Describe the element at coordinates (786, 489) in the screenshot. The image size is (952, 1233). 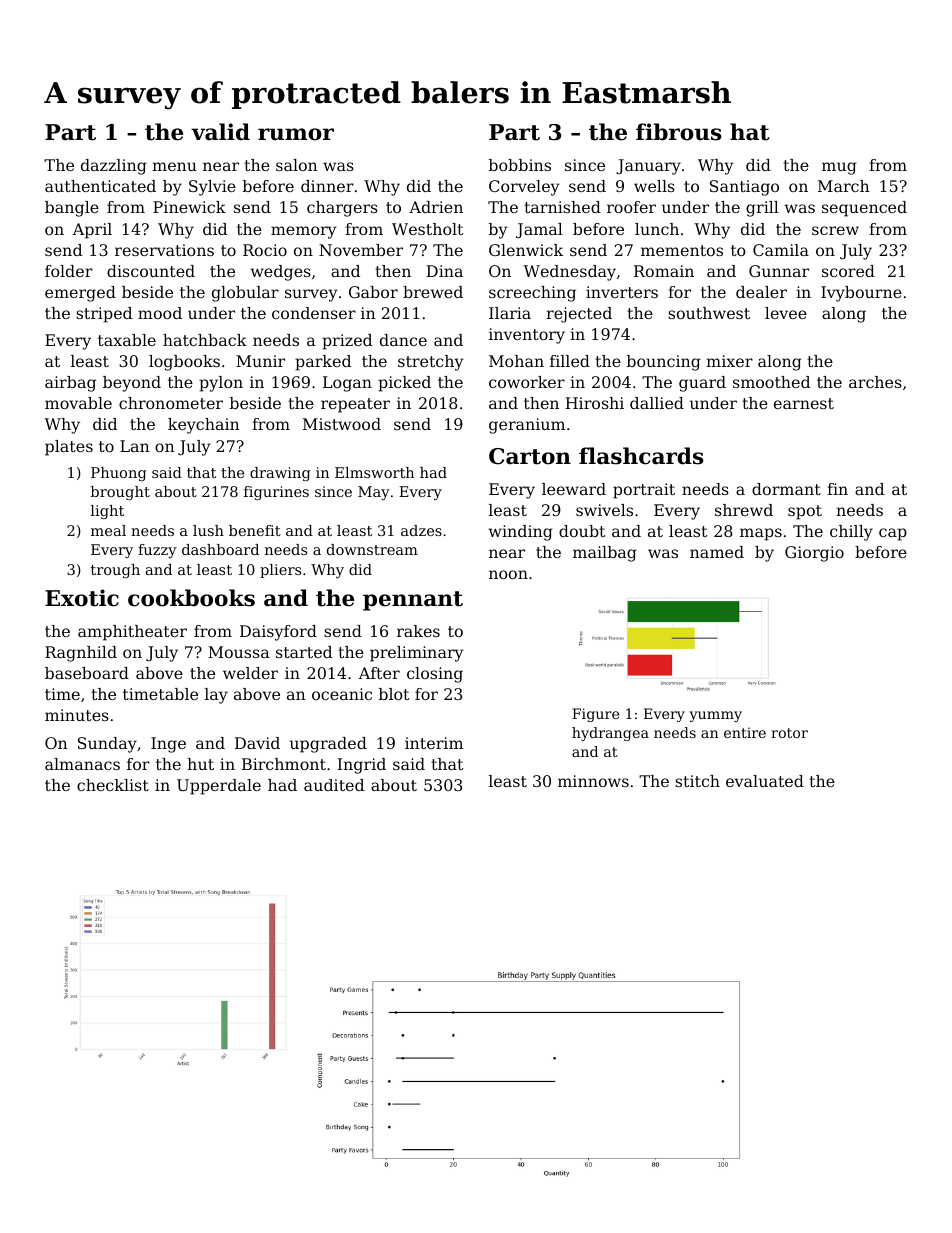
I see `dormant` at that location.
